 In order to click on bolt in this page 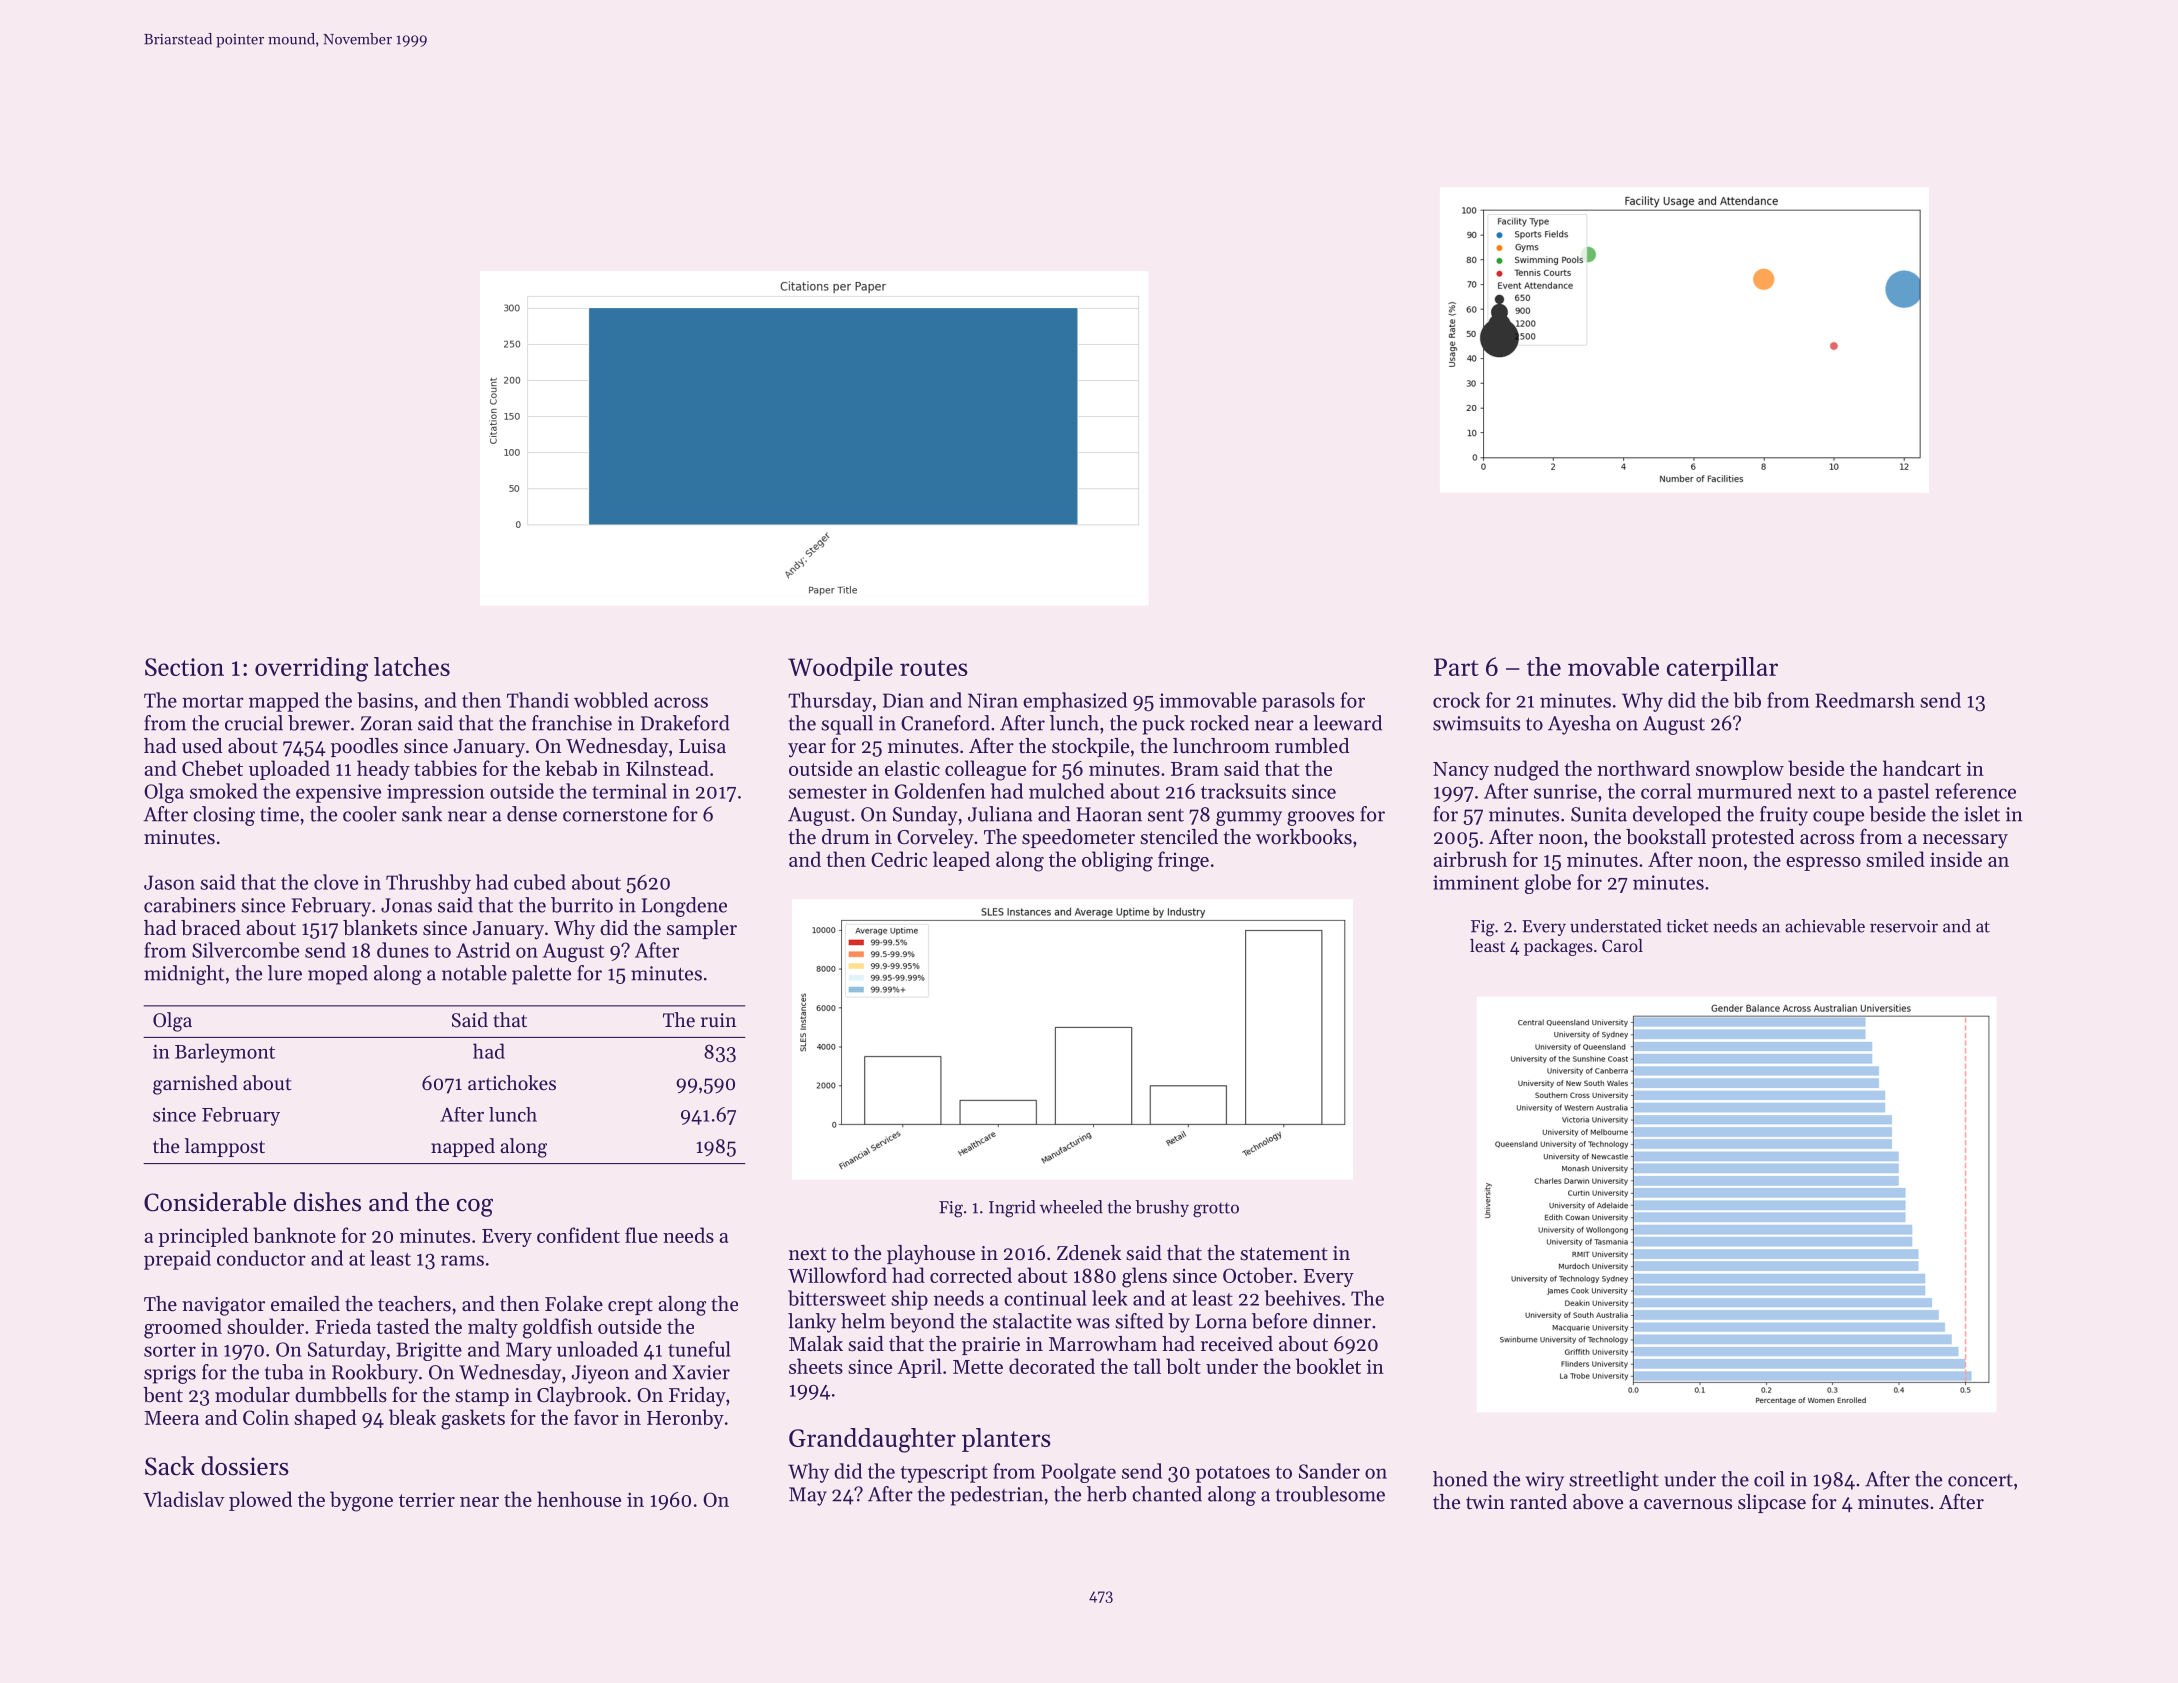, I will do `click(1183, 1366)`.
